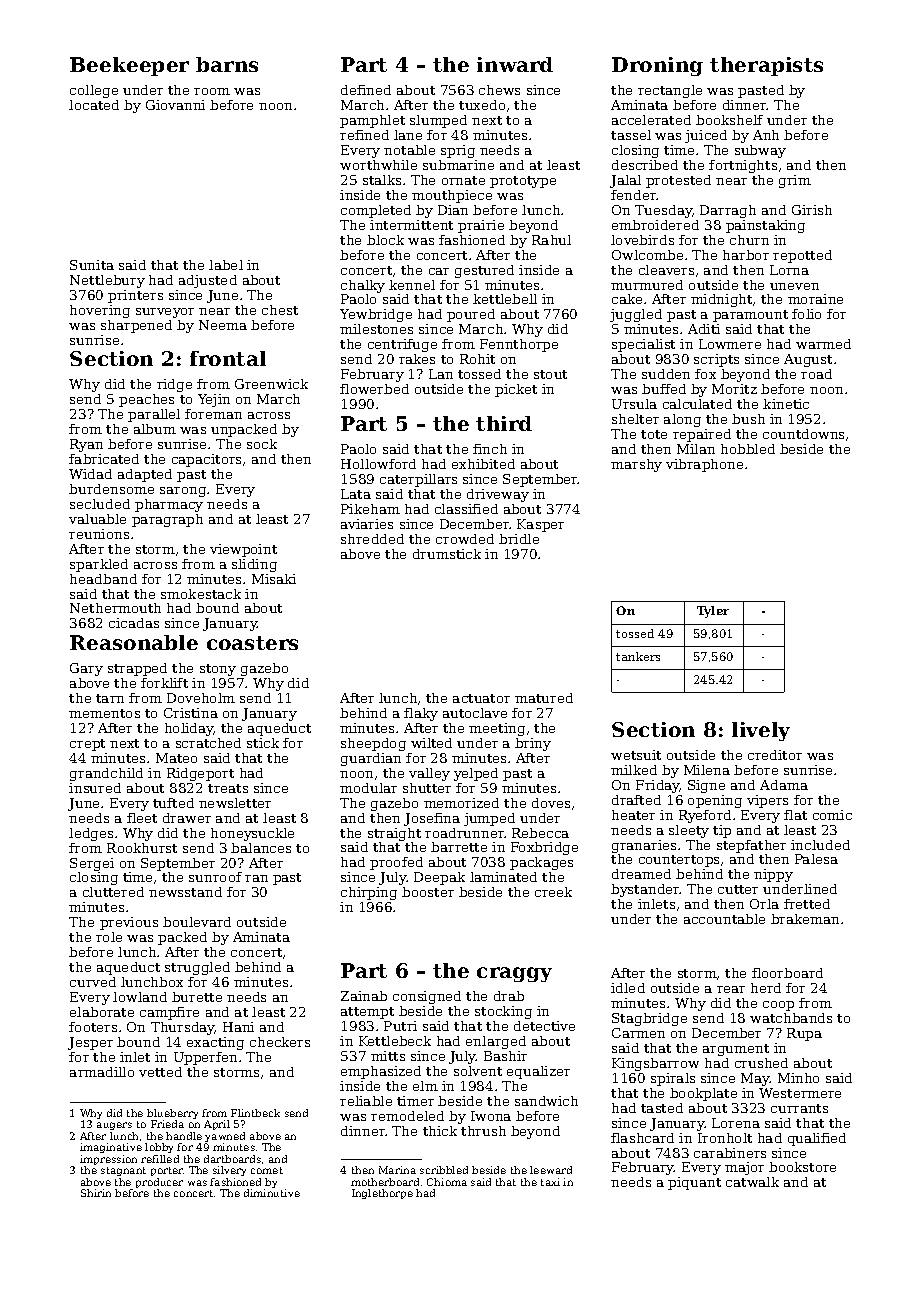  I want to click on forklift, so click(164, 683).
